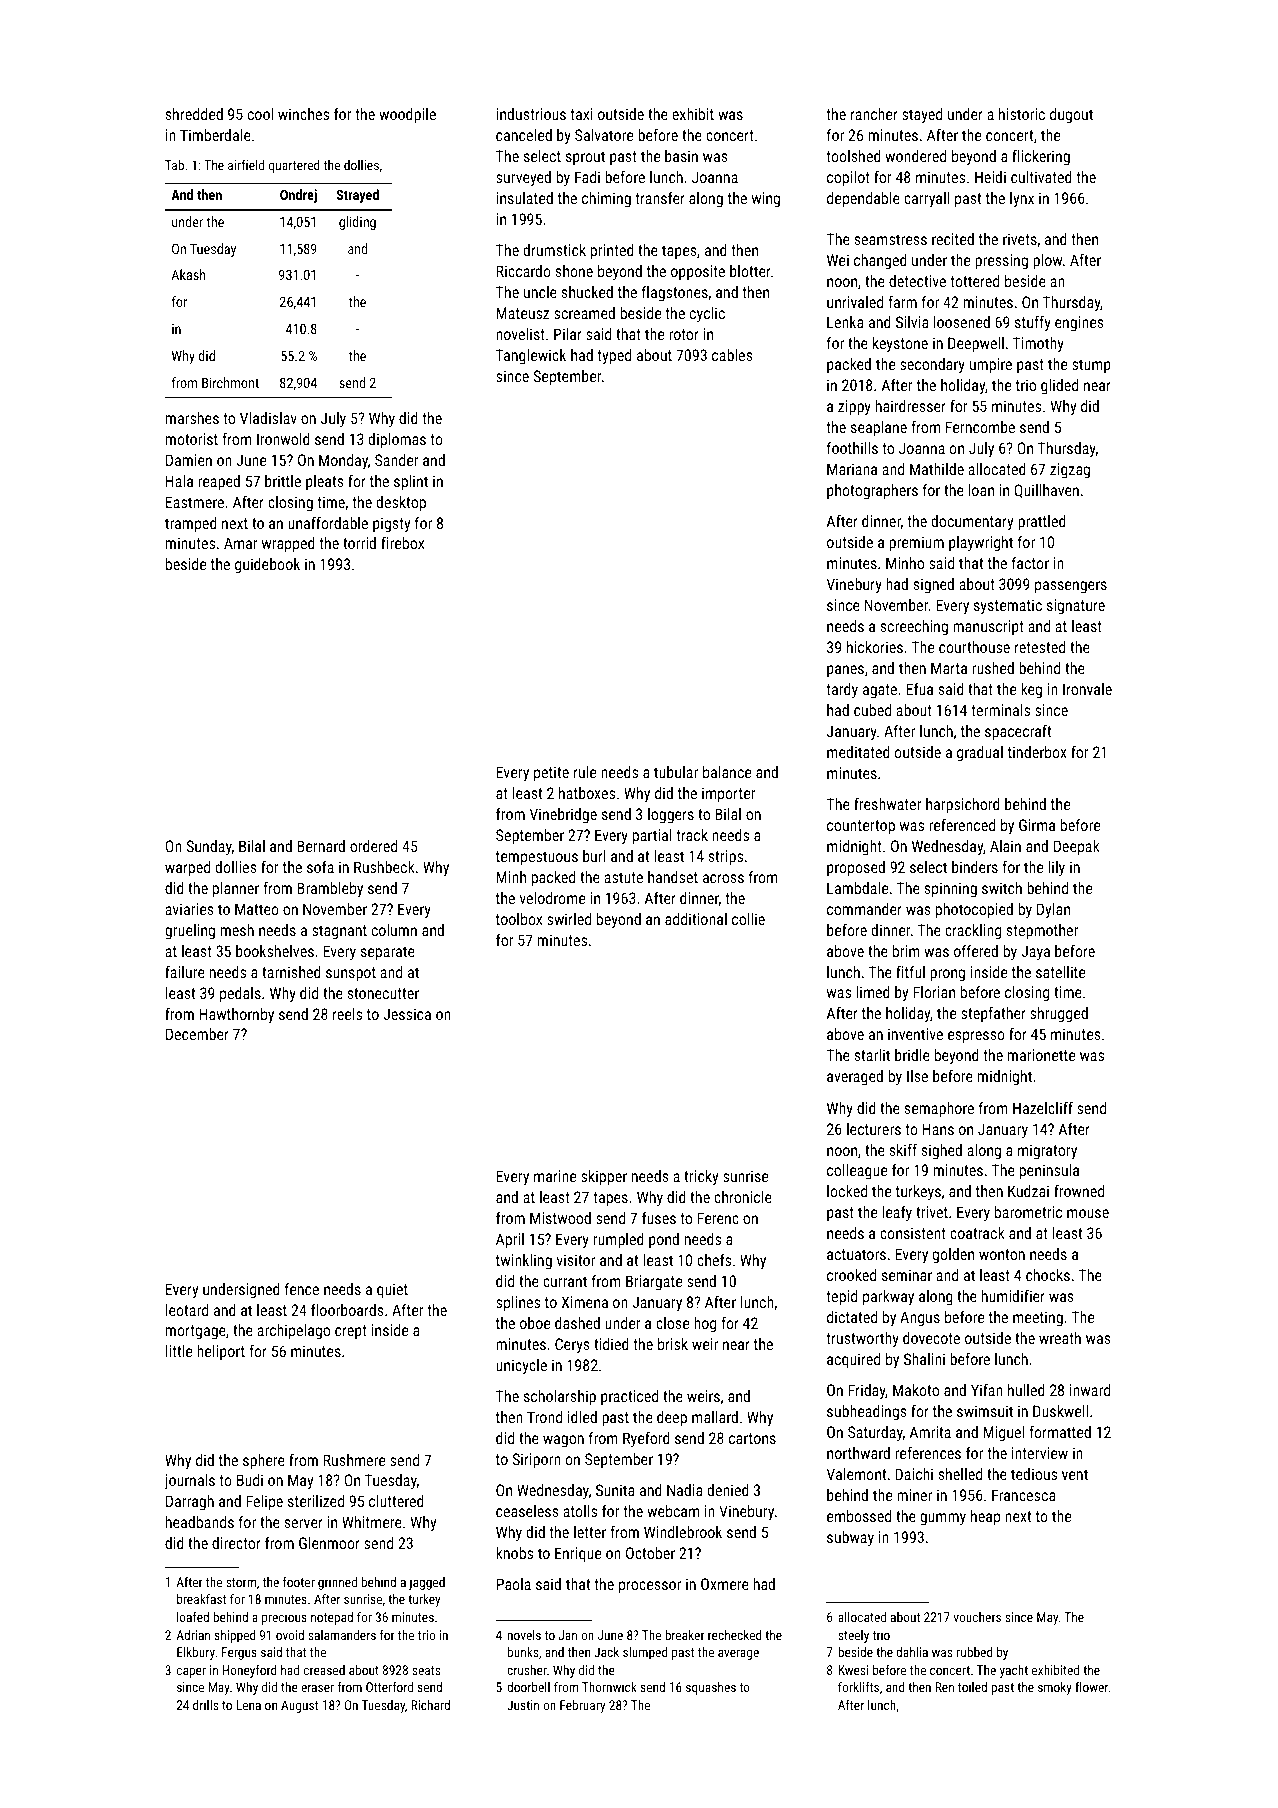 This screenshot has width=1278, height=1808. What do you see at coordinates (185, 972) in the screenshot?
I see `failure` at bounding box center [185, 972].
